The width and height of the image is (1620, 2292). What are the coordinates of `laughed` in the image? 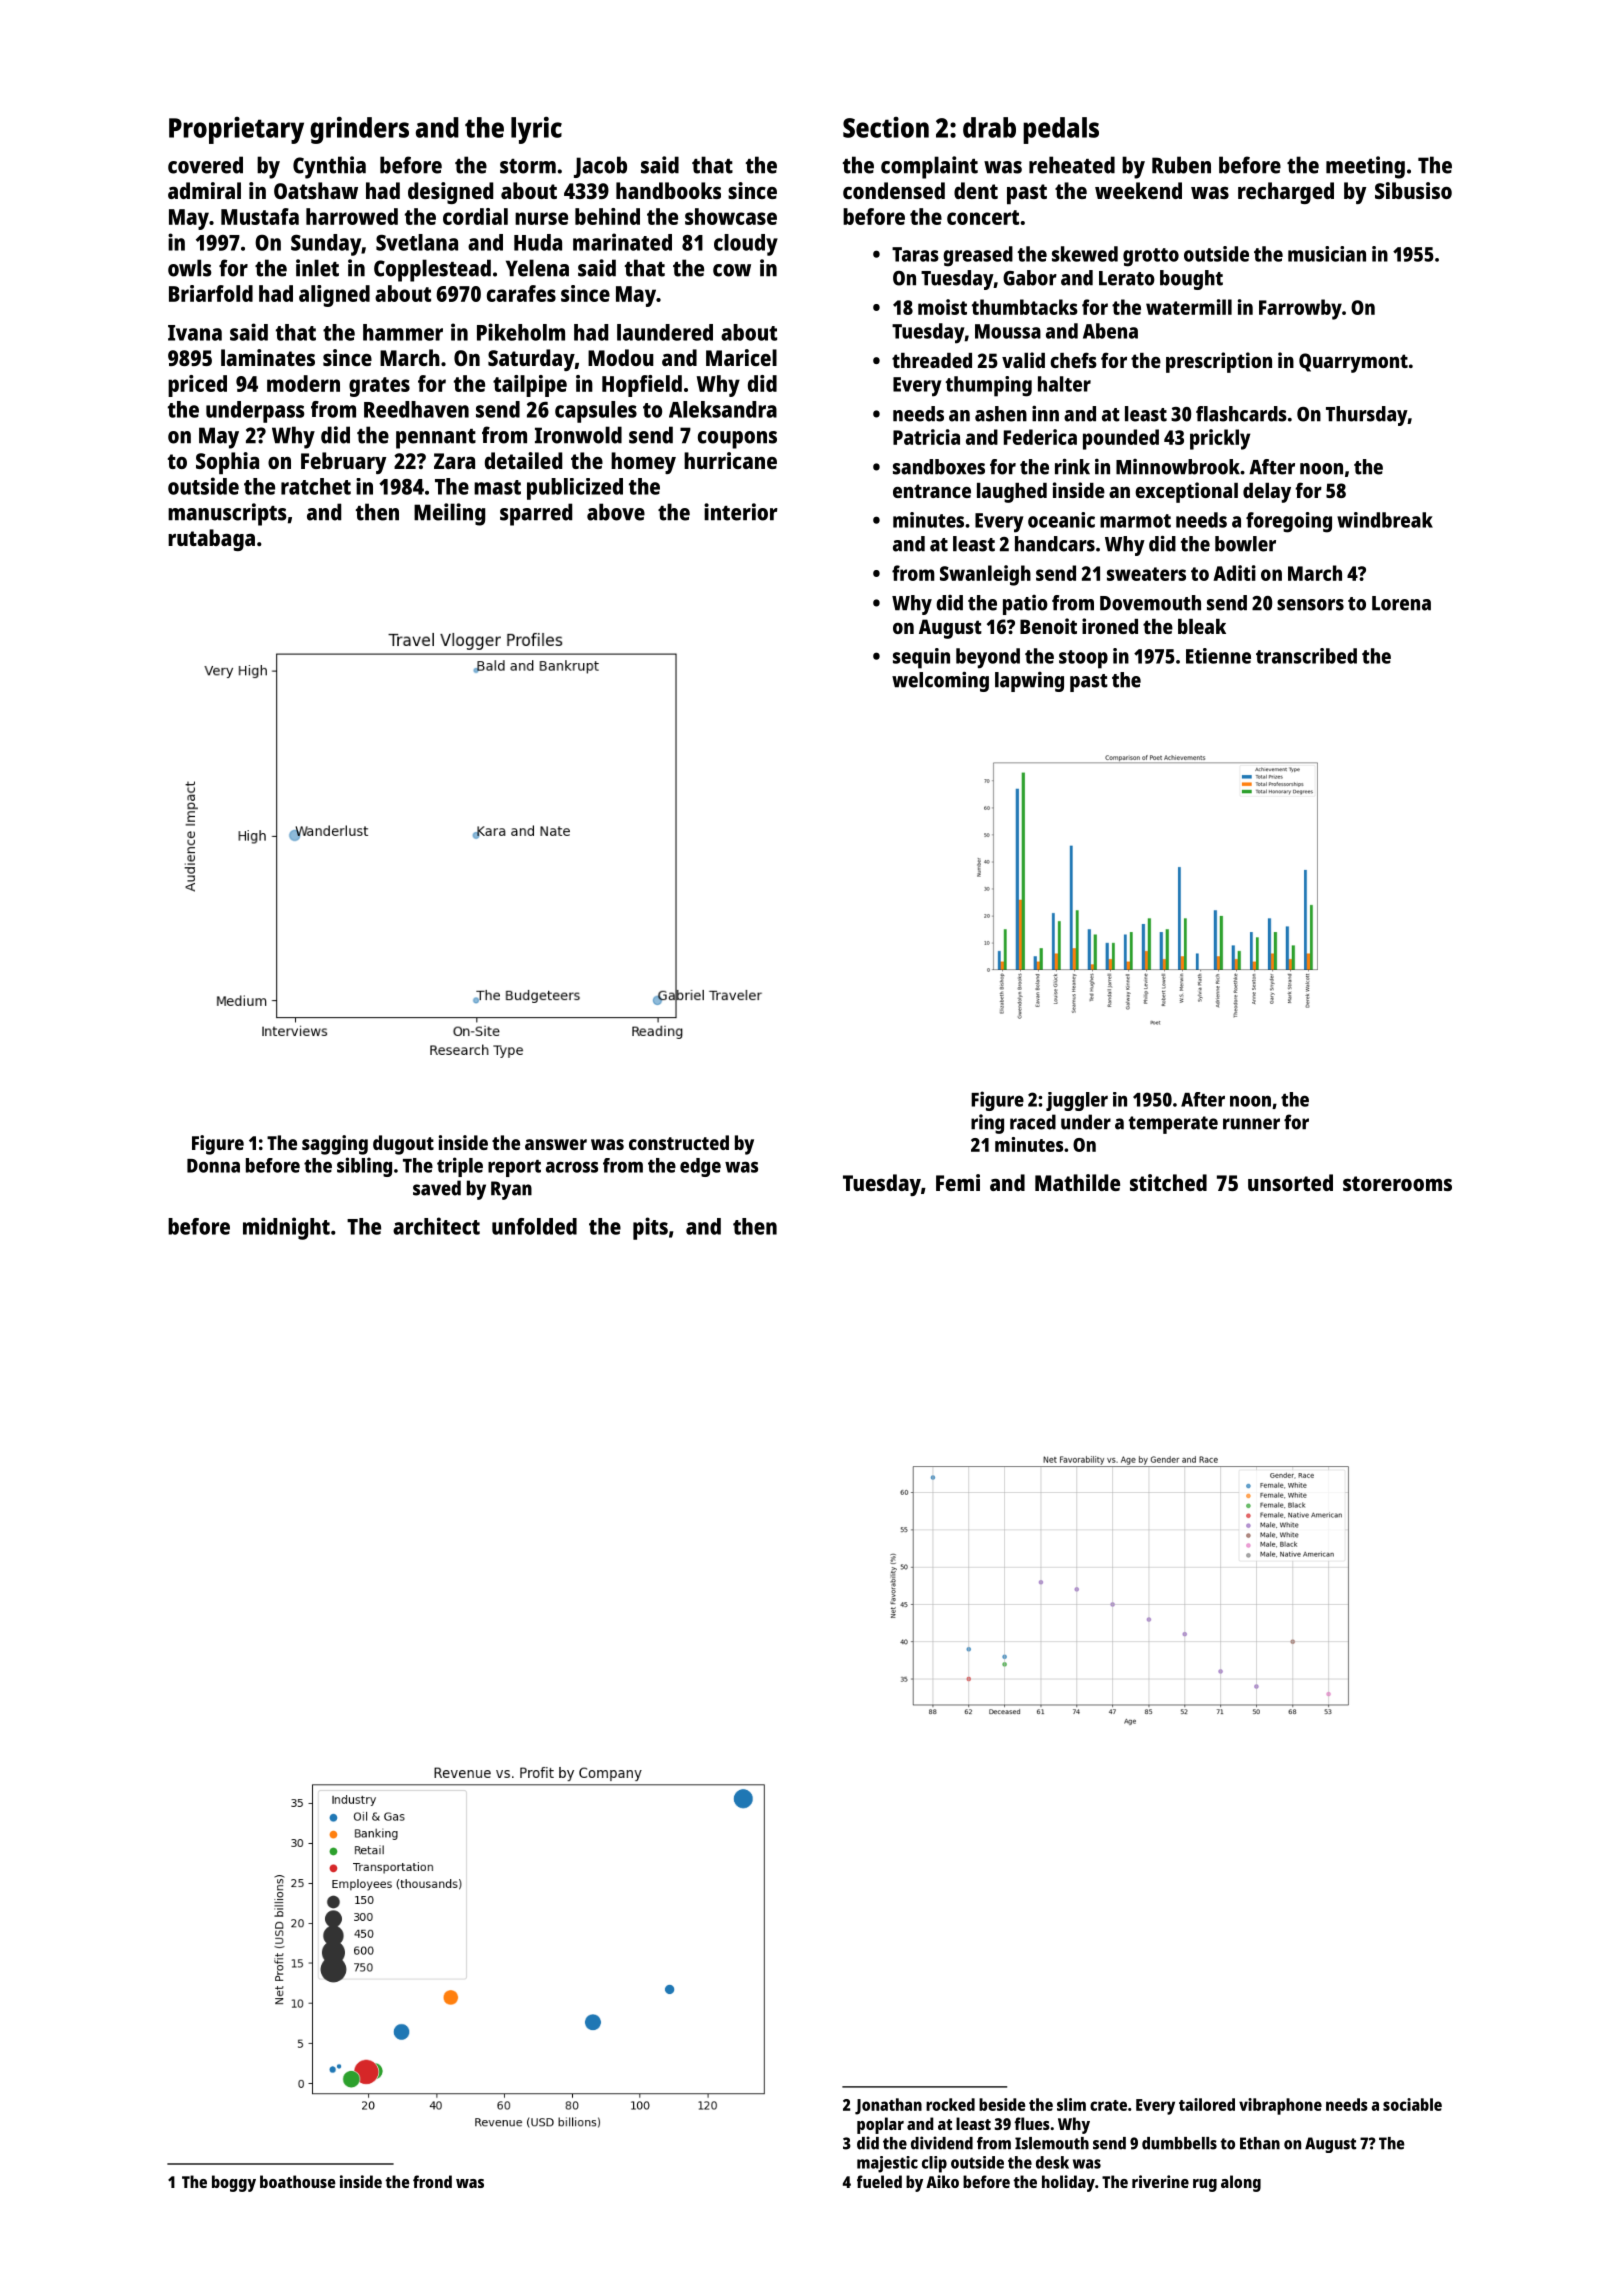 It's located at (1012, 493).
